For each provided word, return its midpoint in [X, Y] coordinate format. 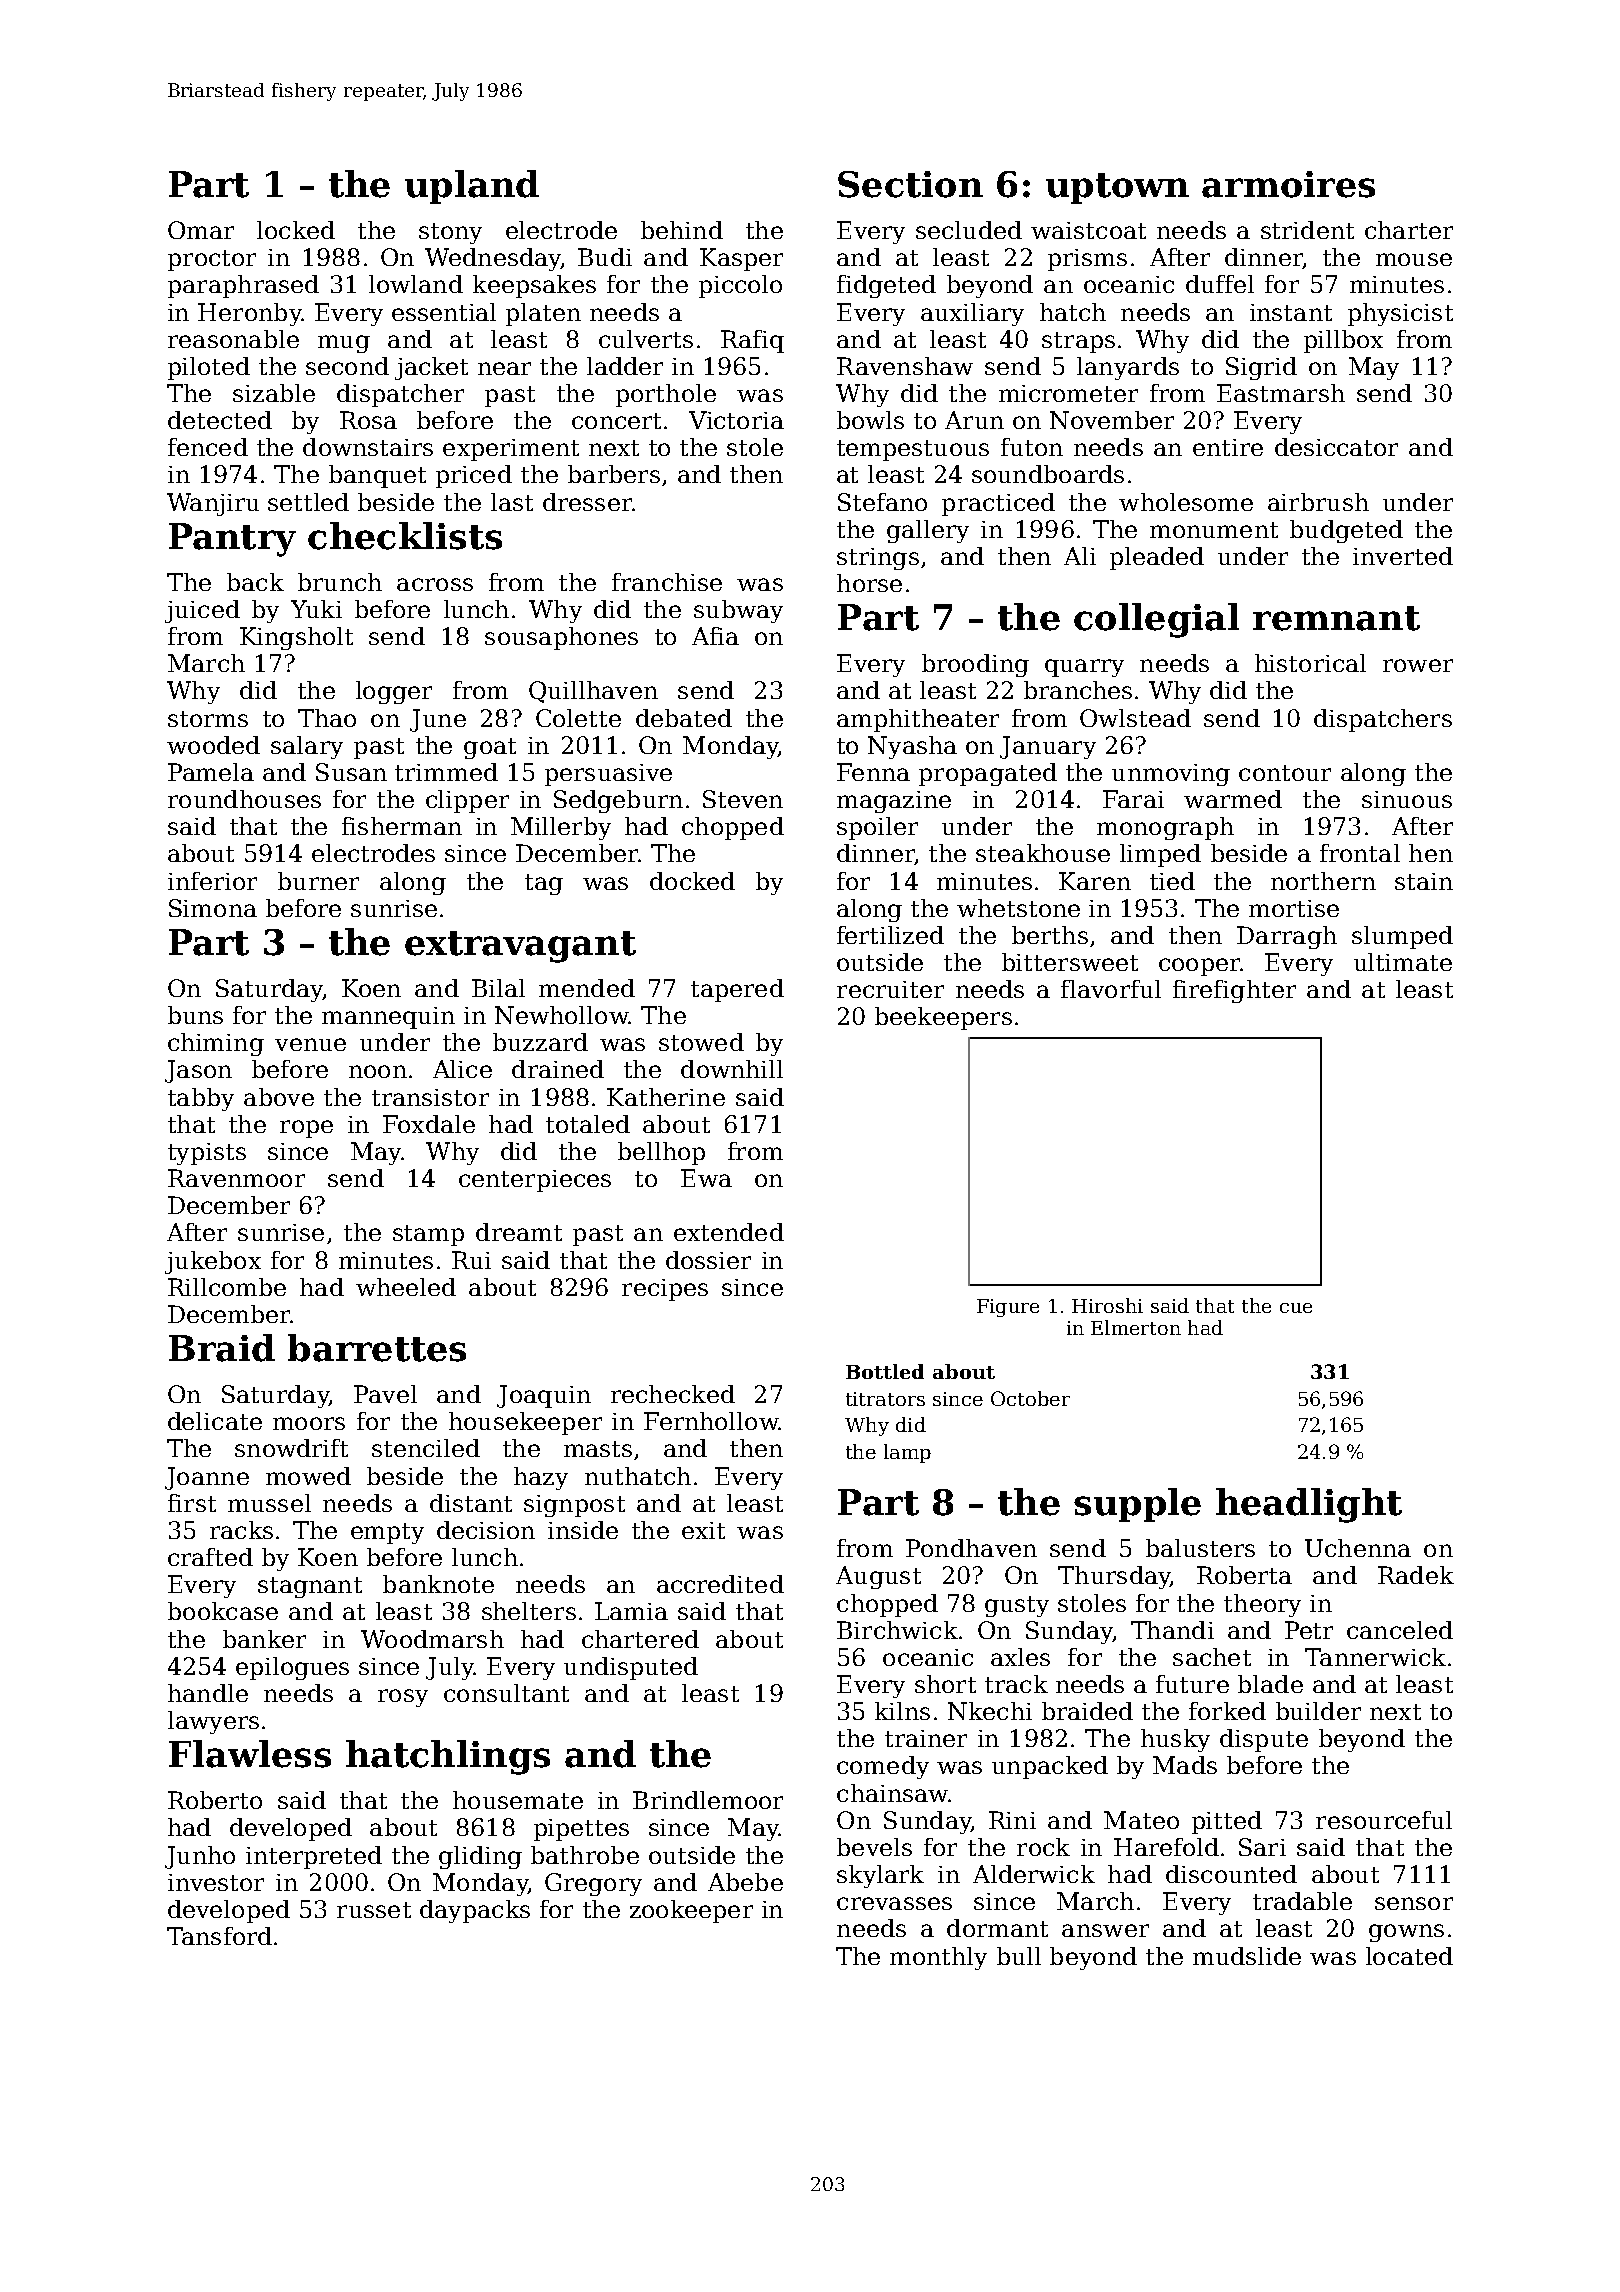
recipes [665, 1290]
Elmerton [1136, 1327]
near [504, 368]
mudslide [1247, 1956]
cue [1296, 1308]
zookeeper [691, 1911]
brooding [975, 665]
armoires [1288, 184]
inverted [1403, 556]
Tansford [219, 1936]
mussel [269, 1503]
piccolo [740, 286]
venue [310, 1044]
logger [394, 692]
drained [558, 1069]
